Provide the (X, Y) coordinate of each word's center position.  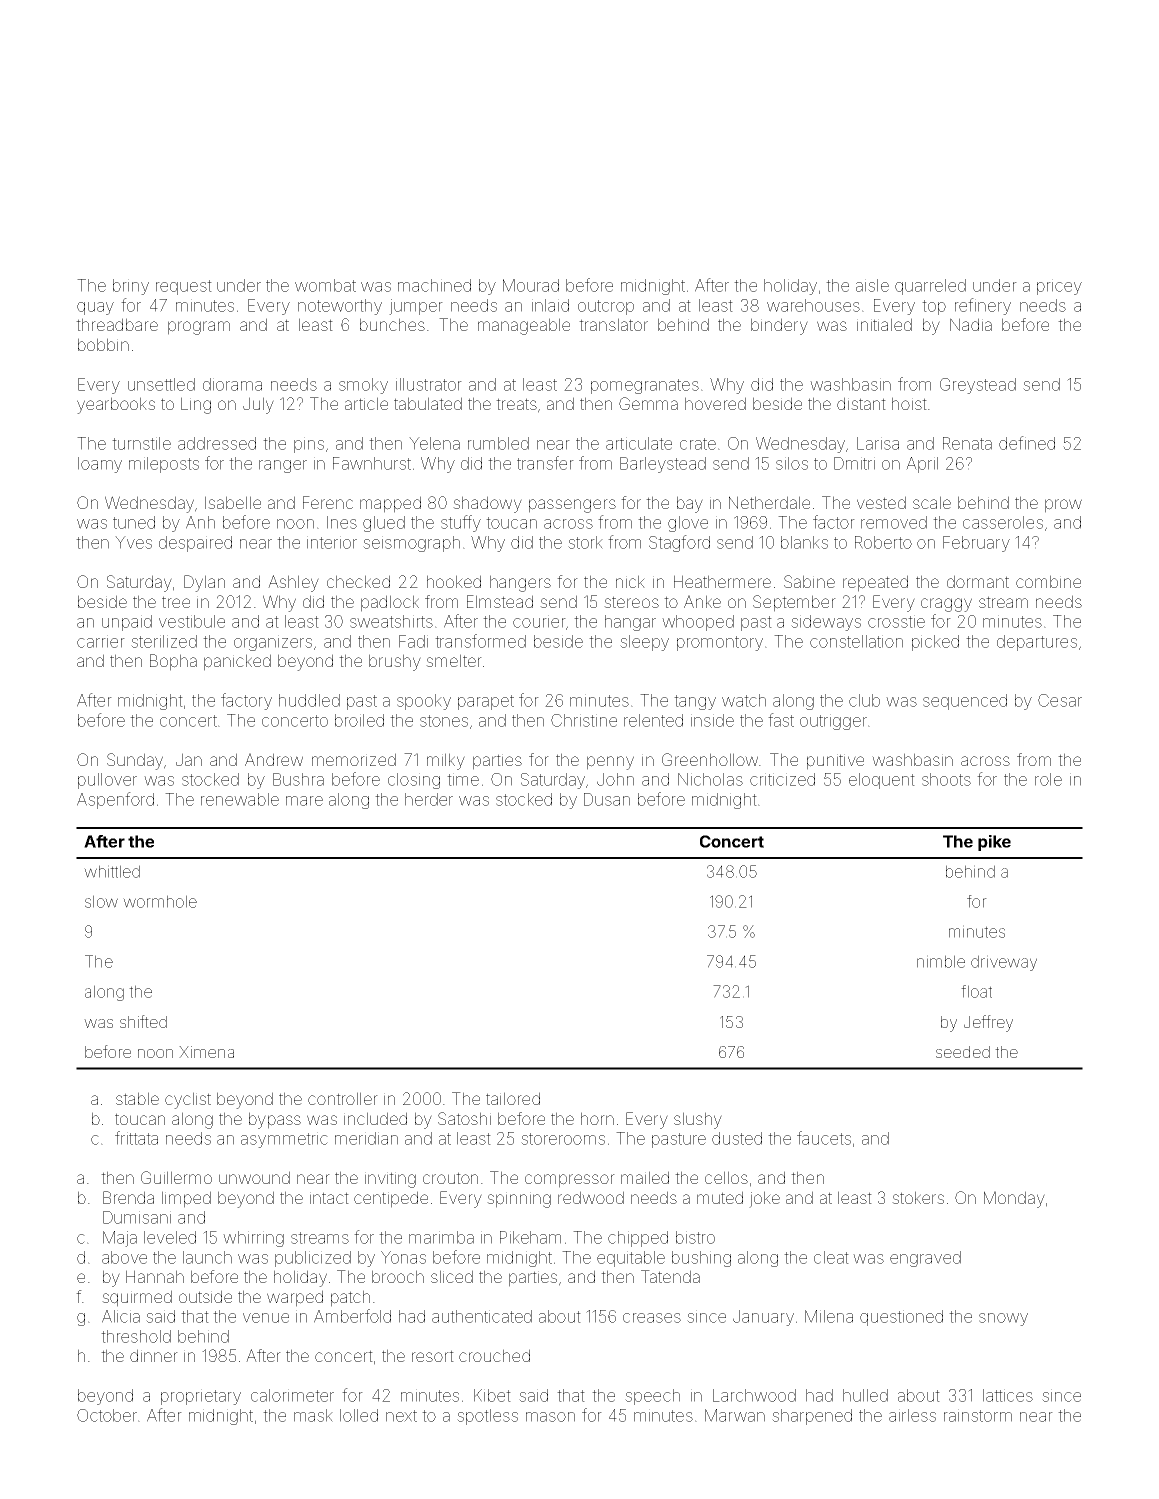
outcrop (606, 307)
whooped (698, 623)
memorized (354, 759)
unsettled (161, 384)
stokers (918, 1197)
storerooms (563, 1139)
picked (935, 643)
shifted (143, 1021)
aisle (872, 285)
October (107, 1415)
